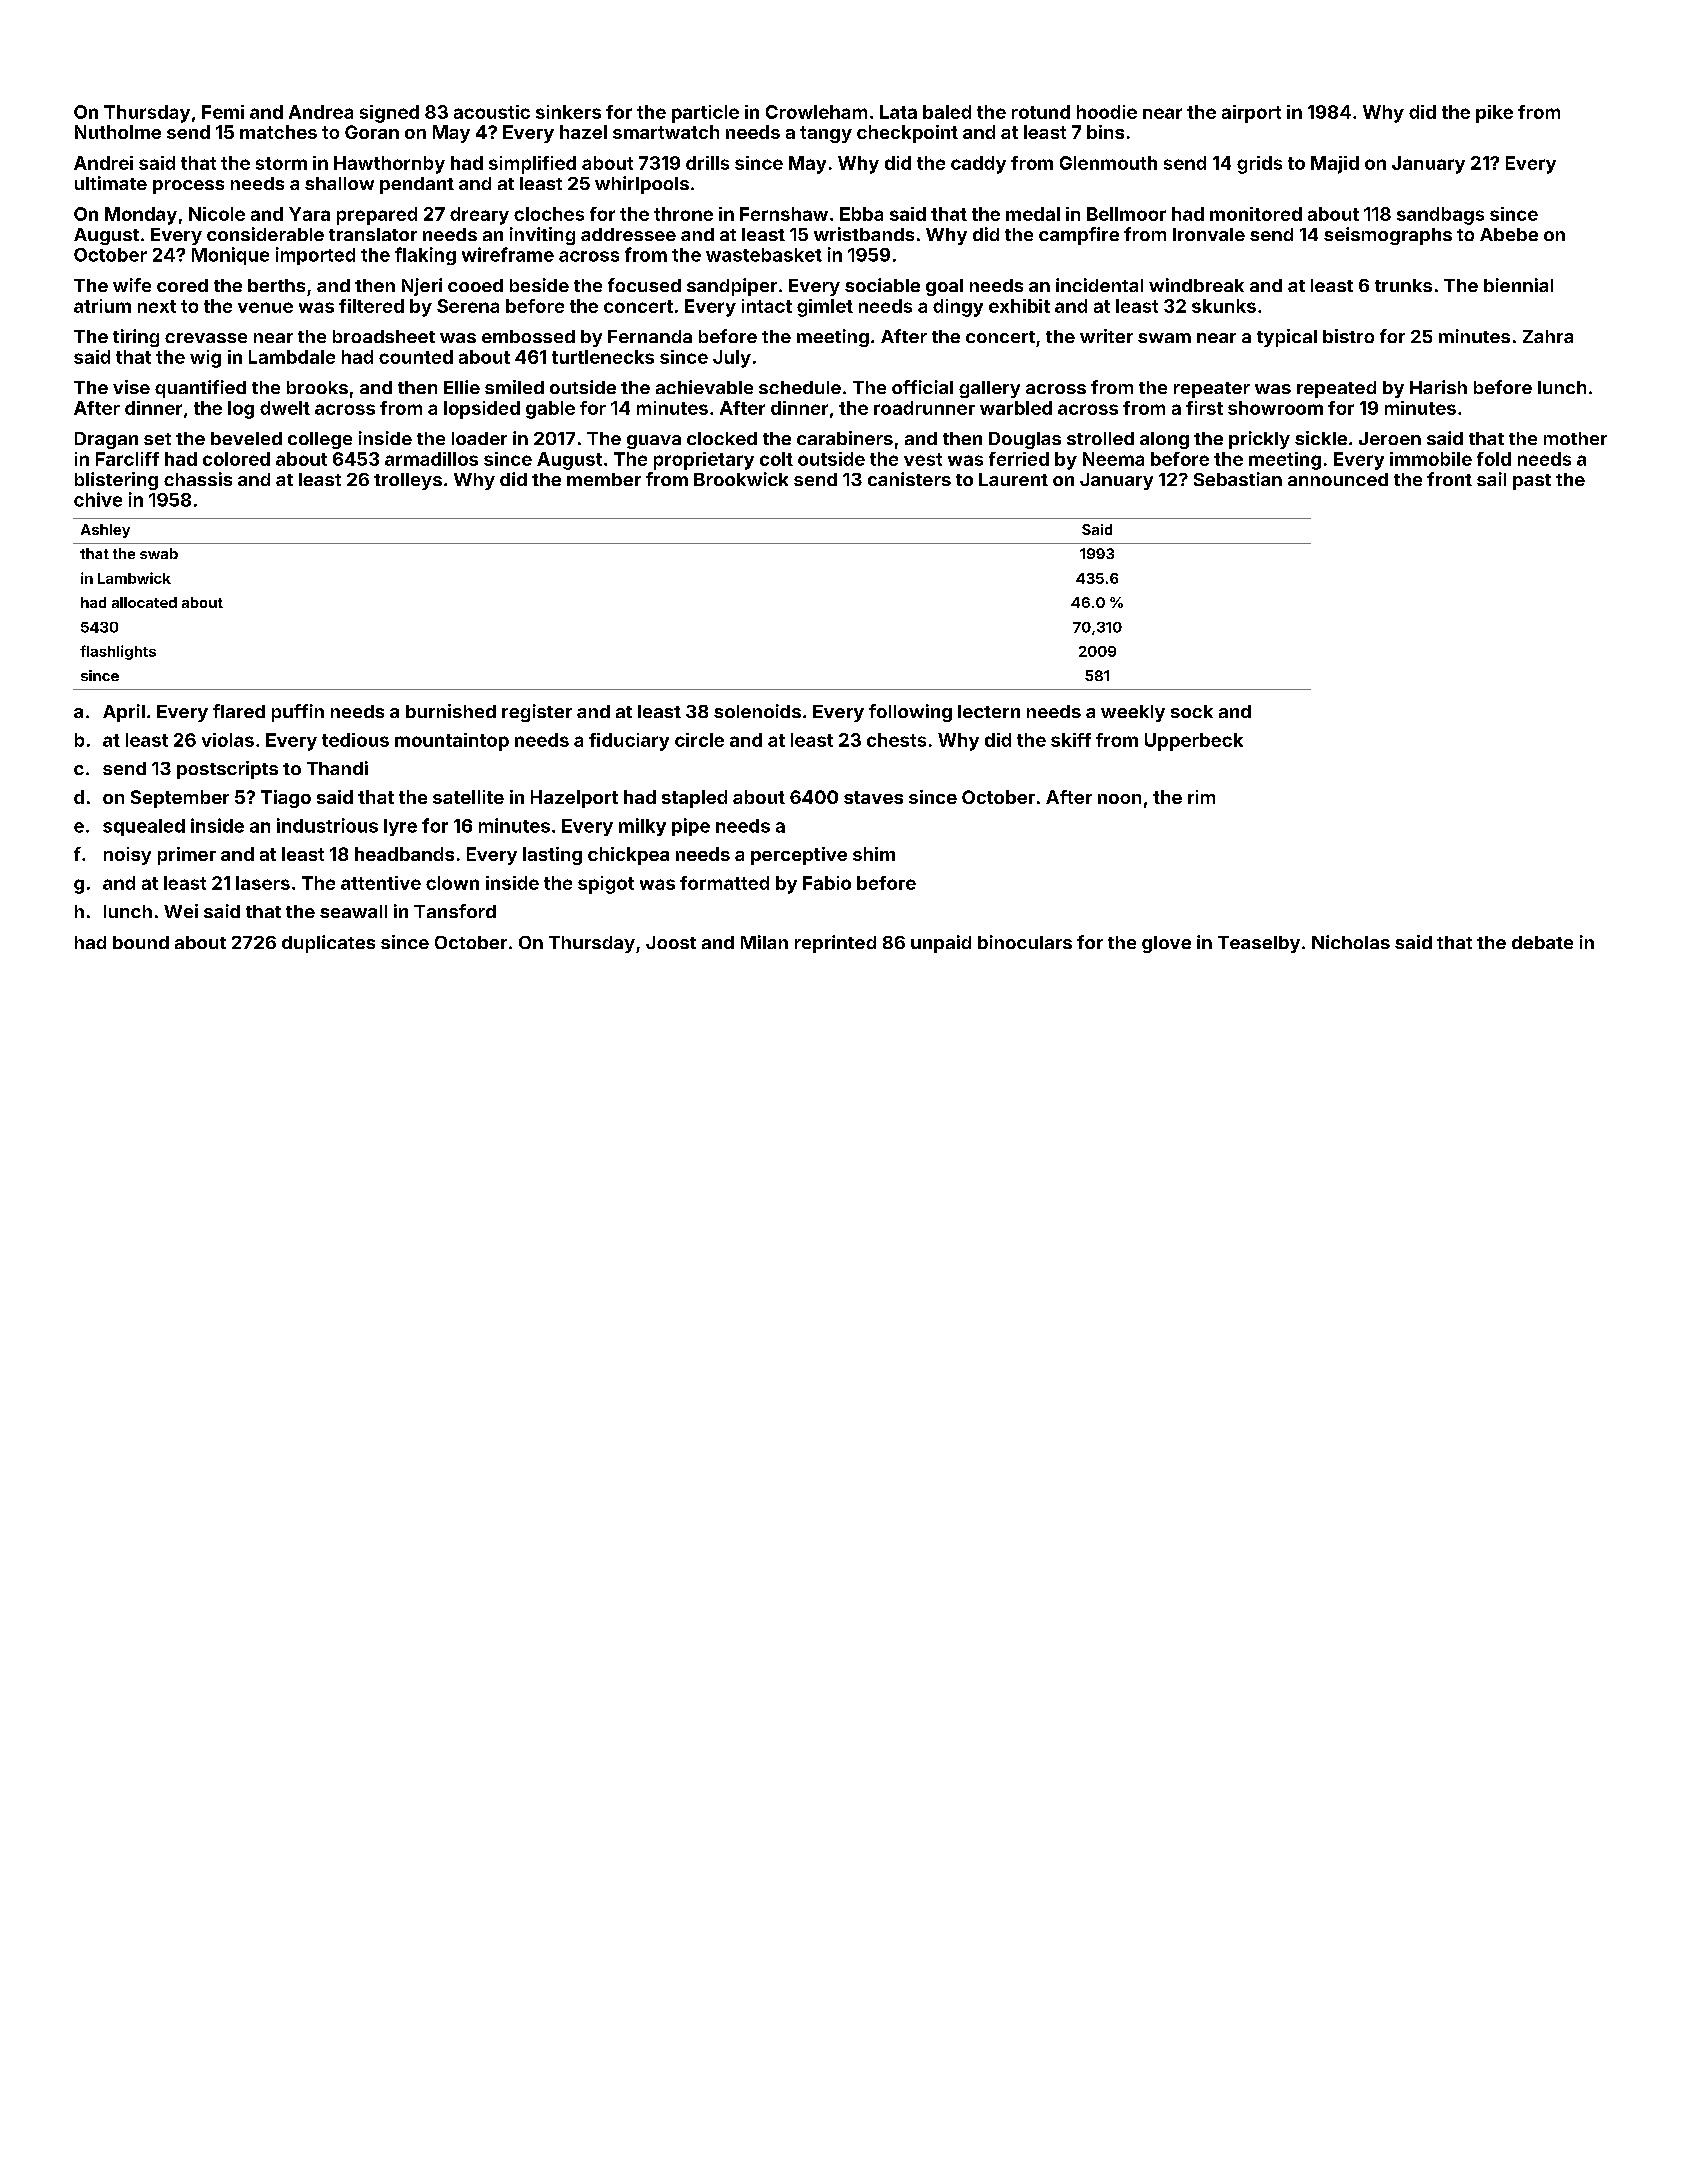  What do you see at coordinates (321, 112) in the page?
I see `Andrea` at bounding box center [321, 112].
